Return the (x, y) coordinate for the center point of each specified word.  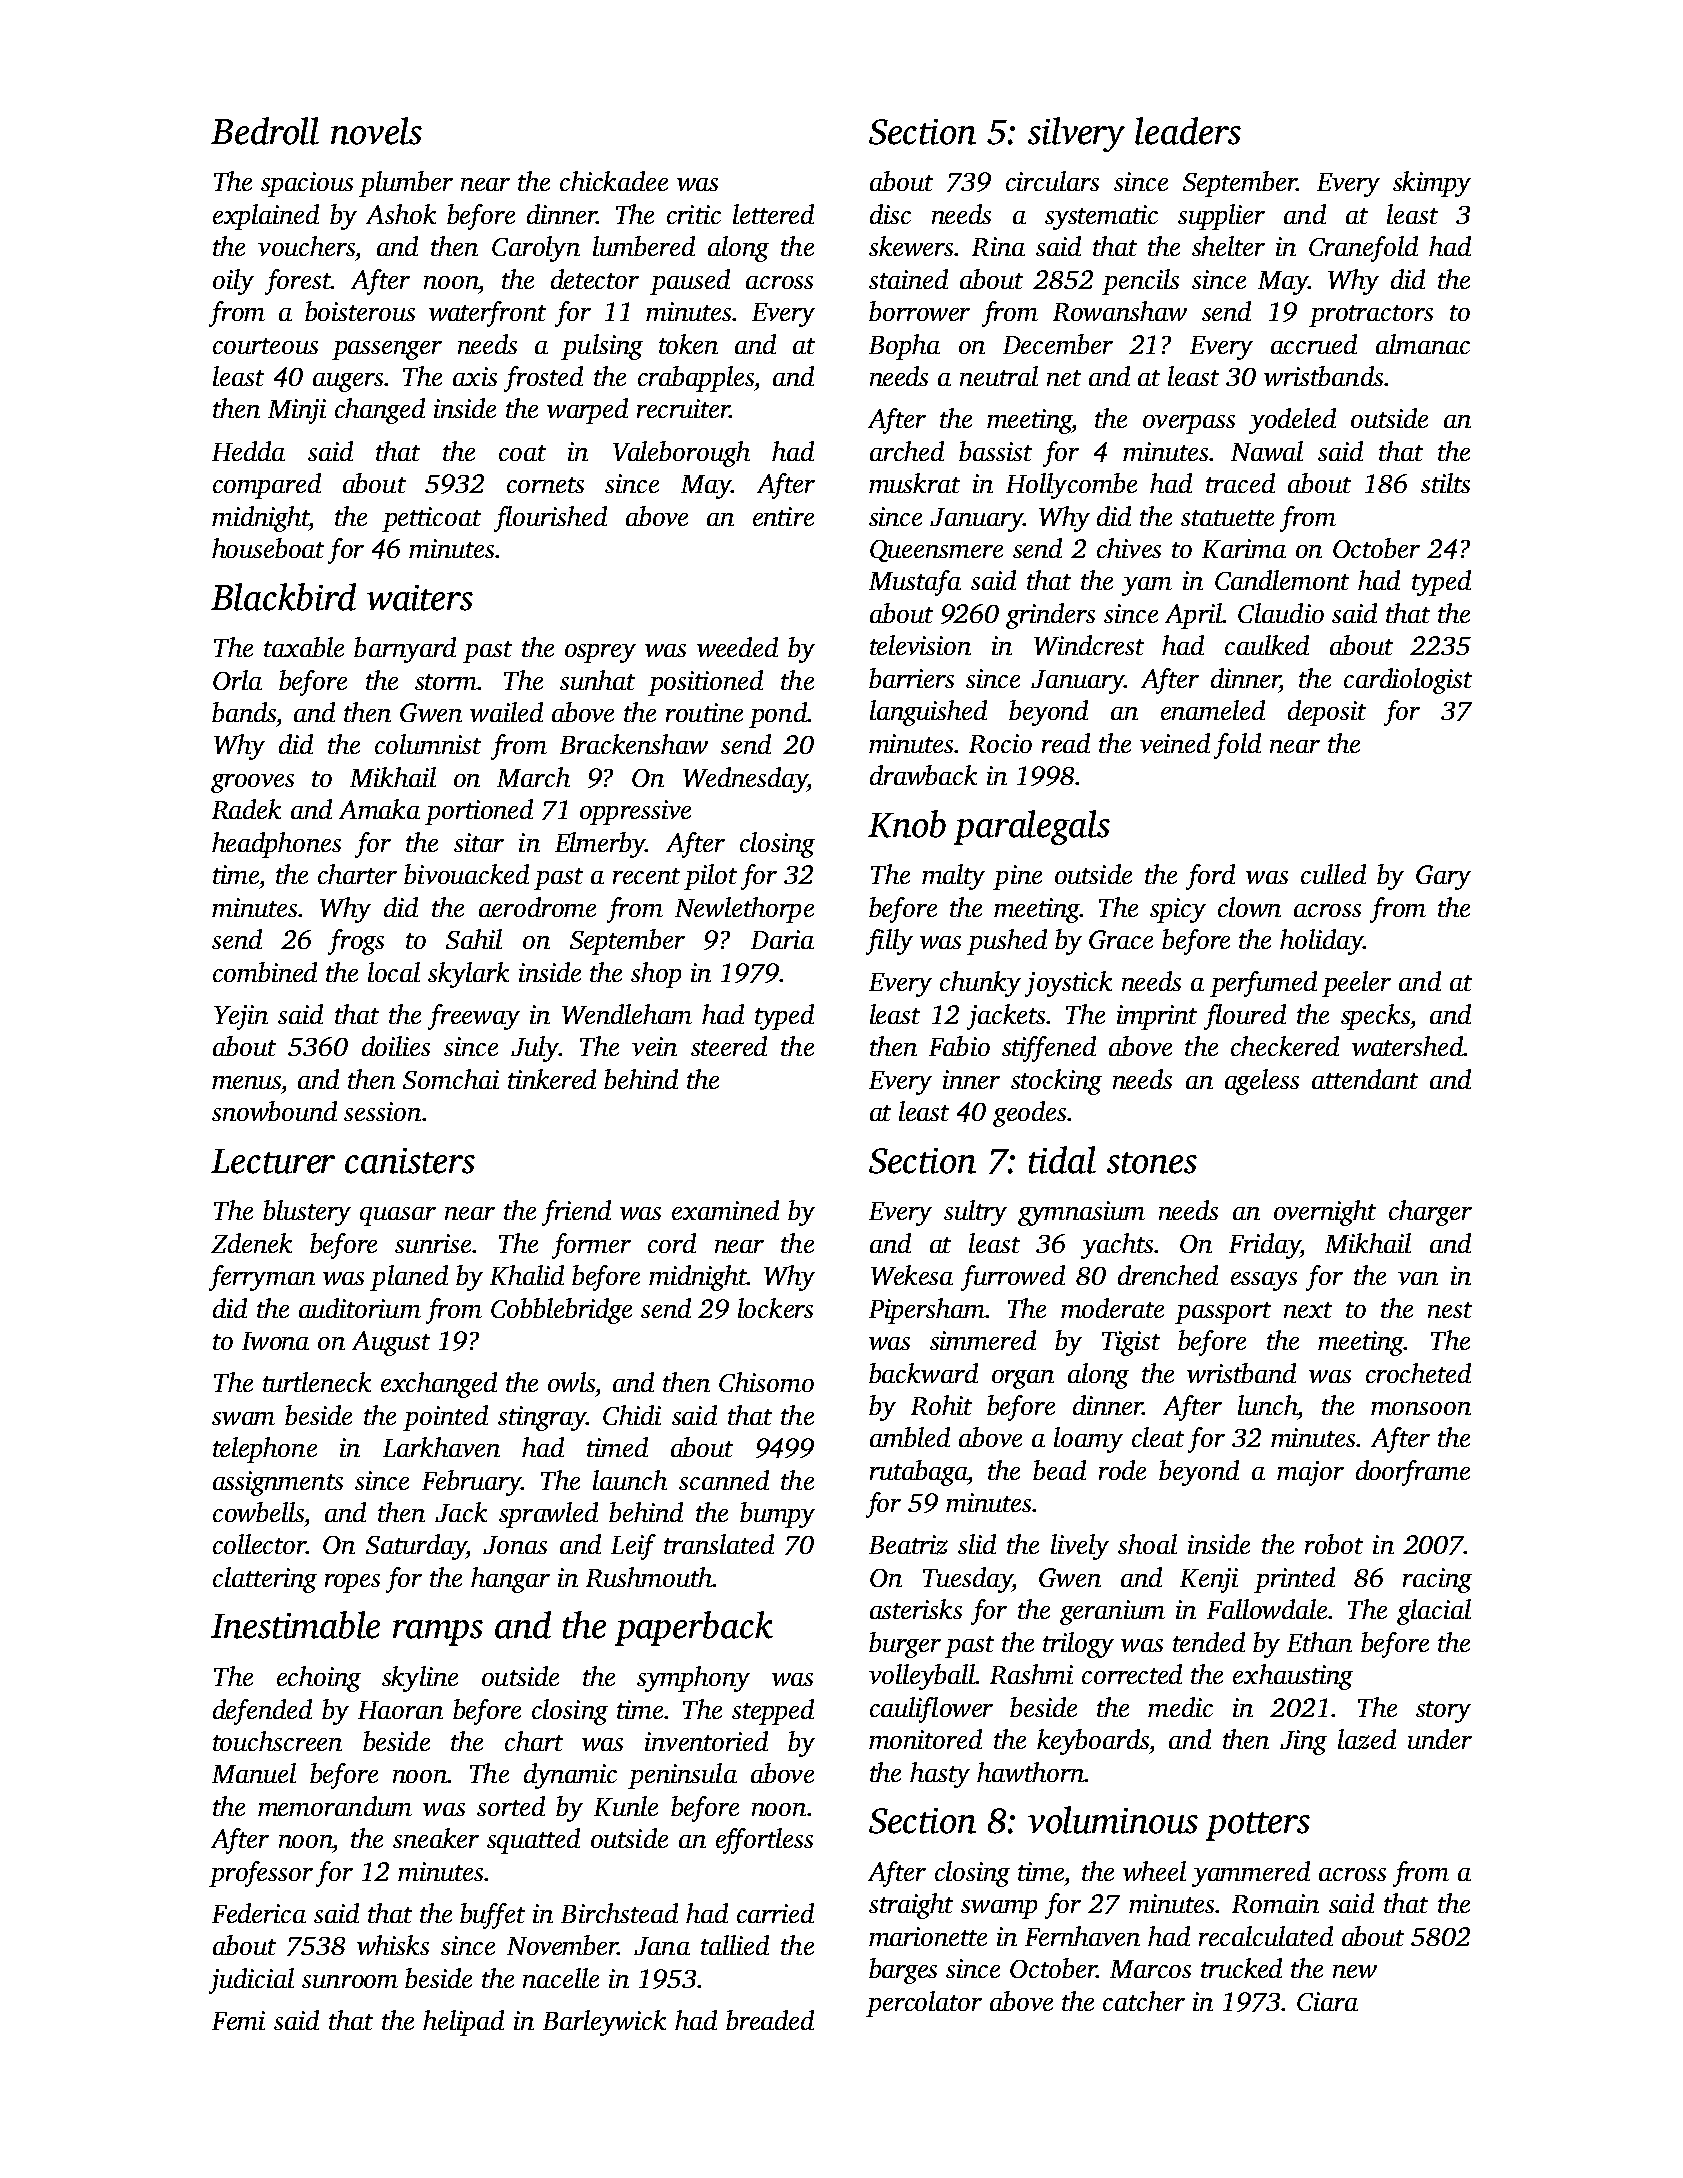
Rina (998, 246)
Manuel (254, 1773)
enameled (1213, 710)
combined (265, 972)
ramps (438, 1633)
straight (911, 1906)
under (1440, 1739)
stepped (773, 1712)
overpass (1189, 424)
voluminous (1113, 1820)
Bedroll (265, 131)
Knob (907, 824)
